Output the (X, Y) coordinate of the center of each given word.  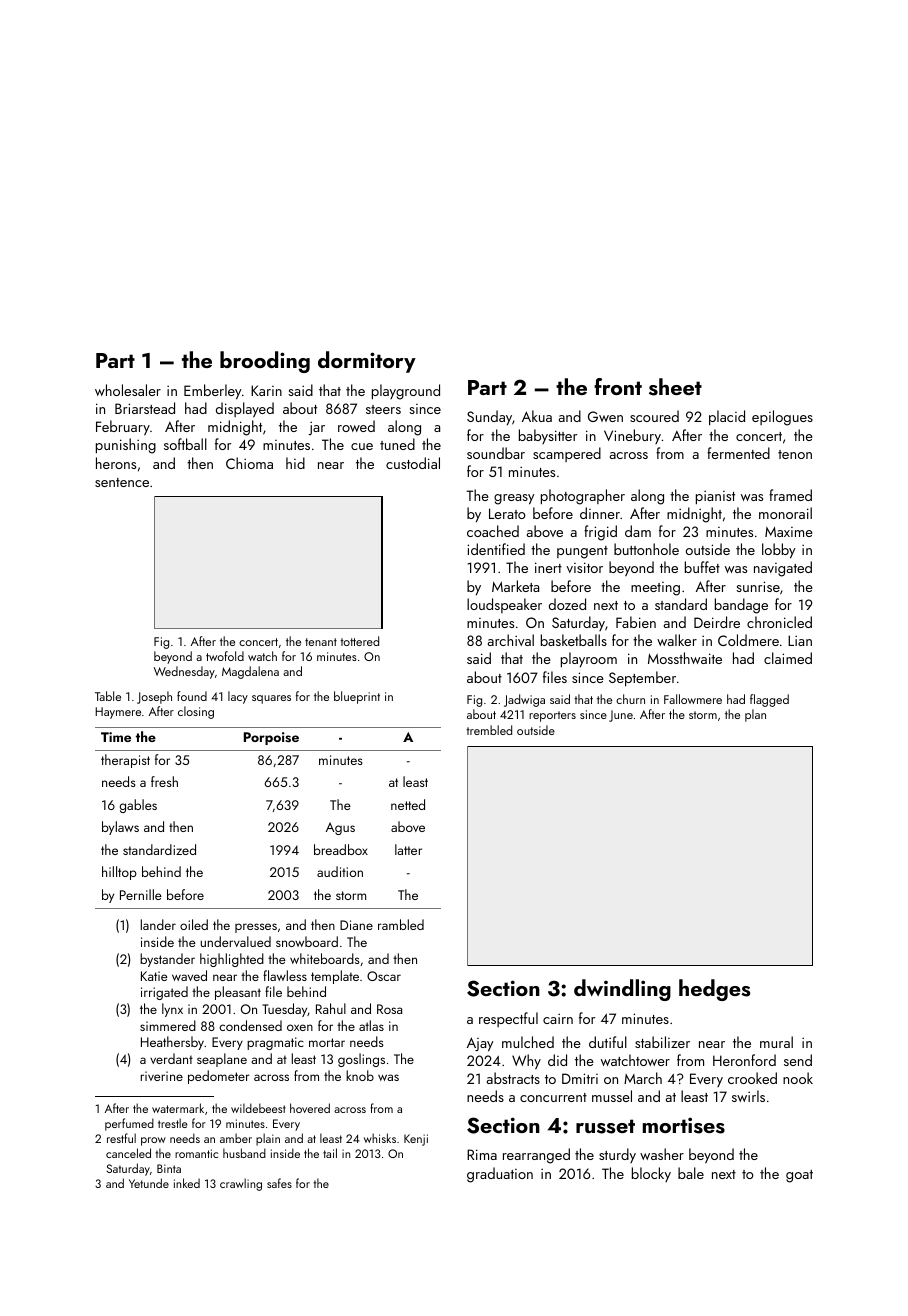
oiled (194, 924)
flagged (769, 700)
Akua (537, 416)
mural (776, 1042)
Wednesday (184, 672)
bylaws (120, 828)
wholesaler (128, 390)
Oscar (384, 976)
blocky (651, 1174)
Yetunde (149, 1183)
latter (408, 849)
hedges (714, 990)
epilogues (782, 418)
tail (330, 1153)
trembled (489, 730)
